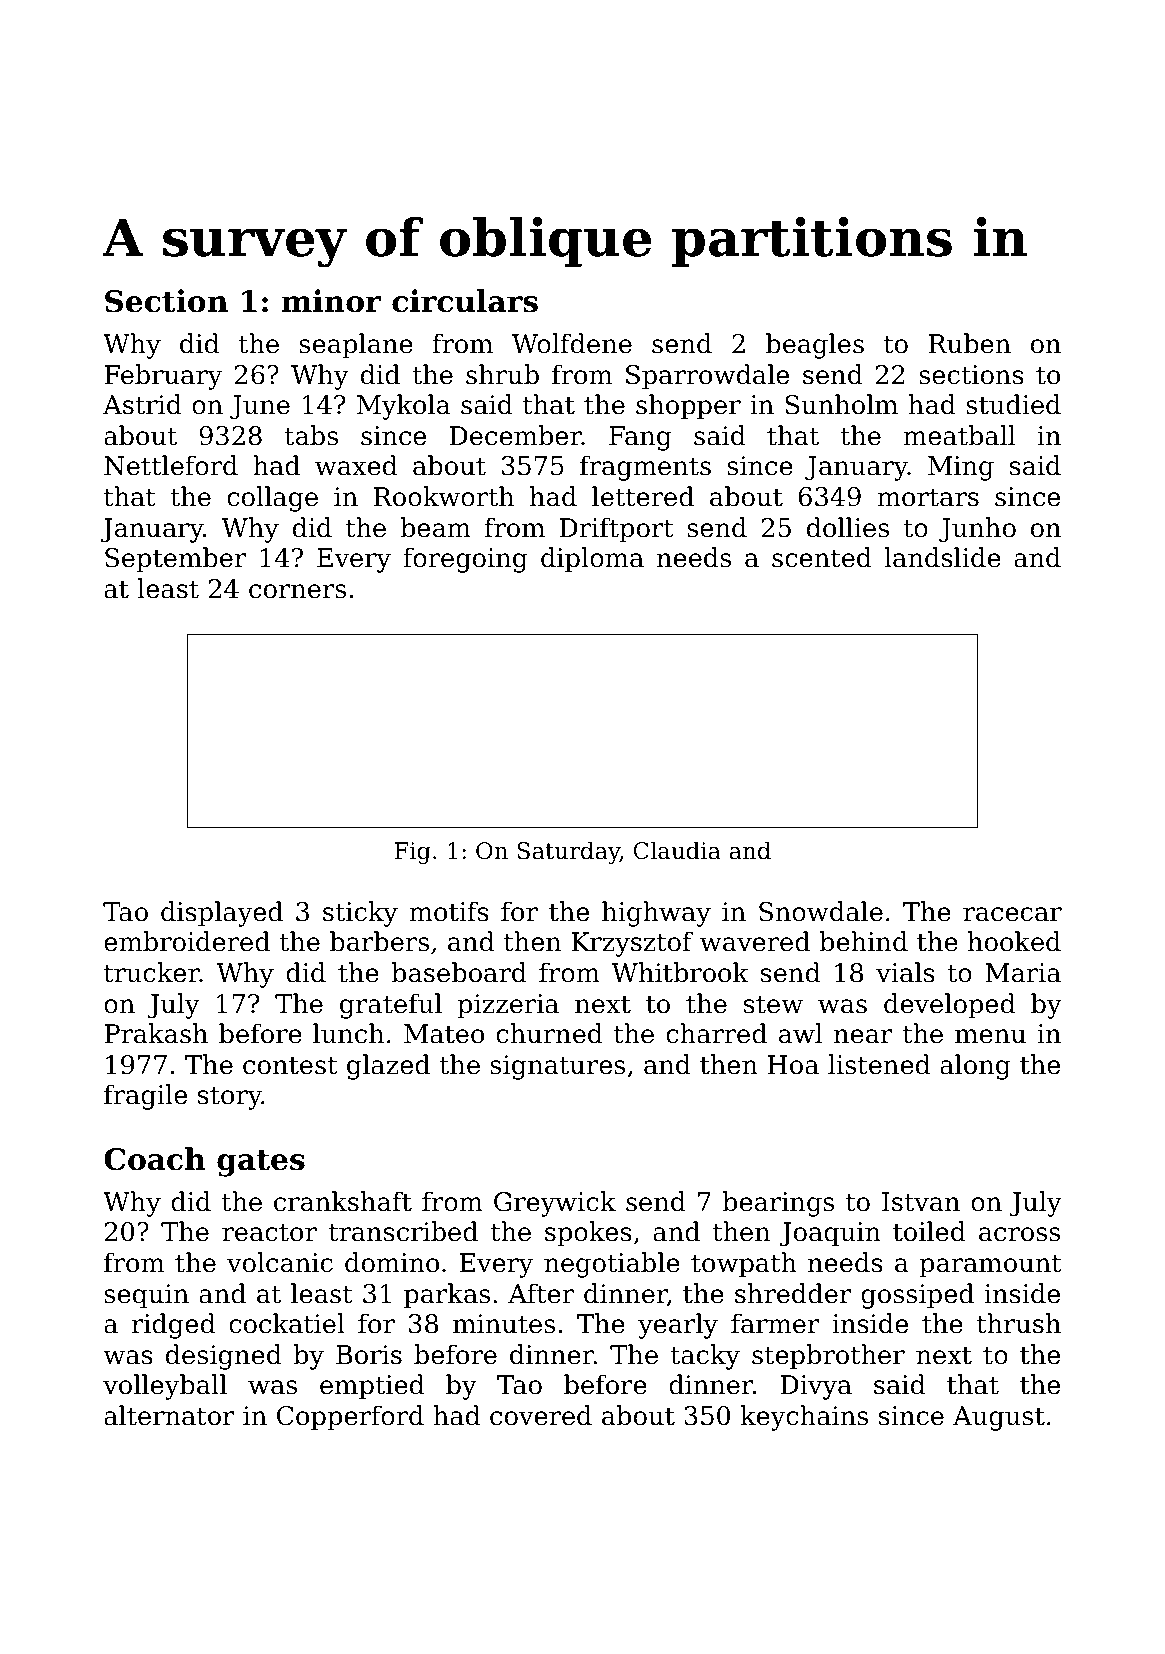 The image size is (1165, 1654). I want to click on displayed, so click(222, 914).
